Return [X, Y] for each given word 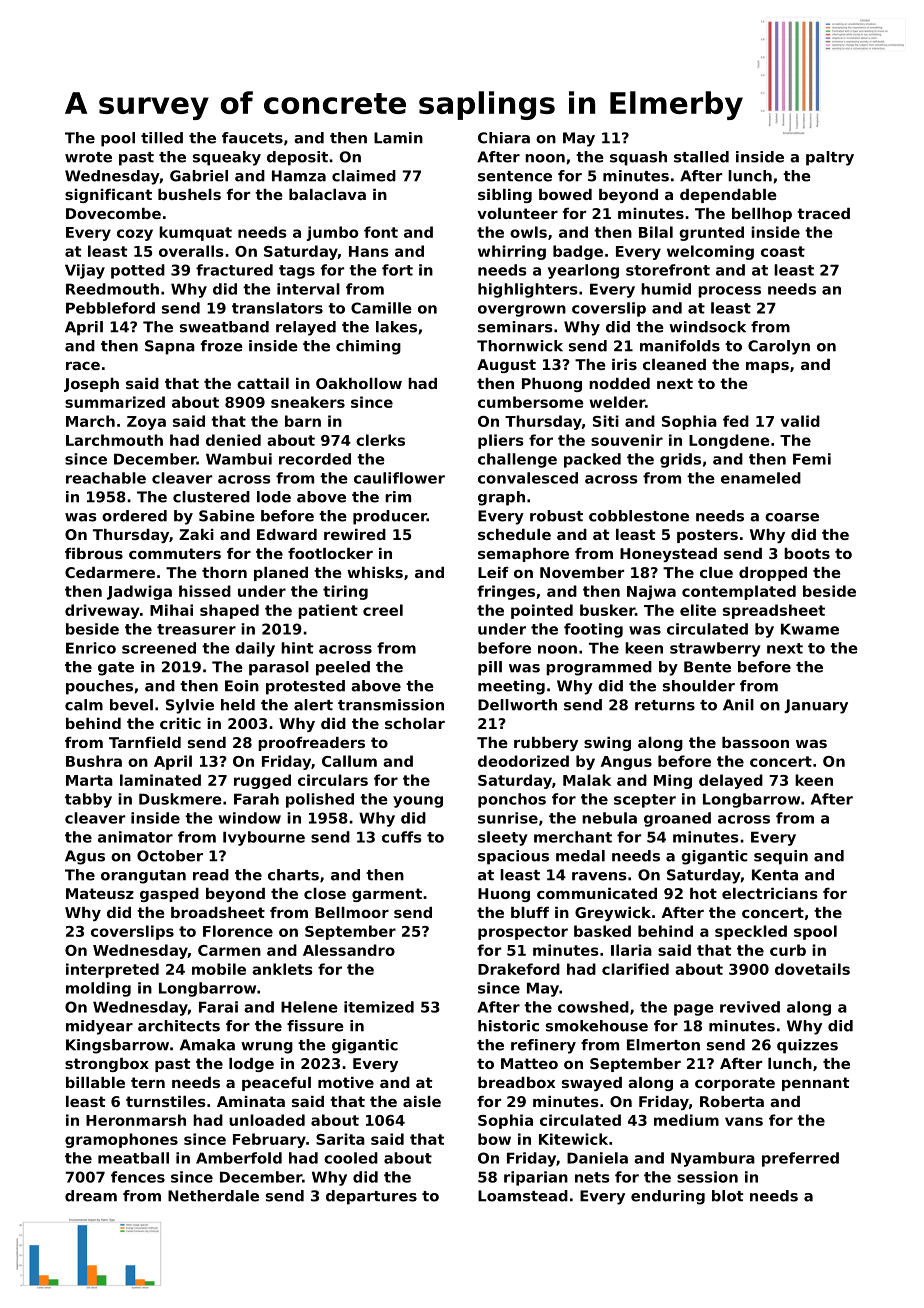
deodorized [523, 761]
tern [148, 1082]
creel [383, 610]
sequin [781, 857]
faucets [252, 138]
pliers [501, 441]
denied [233, 440]
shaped [229, 611]
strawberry [715, 649]
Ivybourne [264, 838]
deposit [297, 158]
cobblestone [639, 516]
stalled [701, 157]
